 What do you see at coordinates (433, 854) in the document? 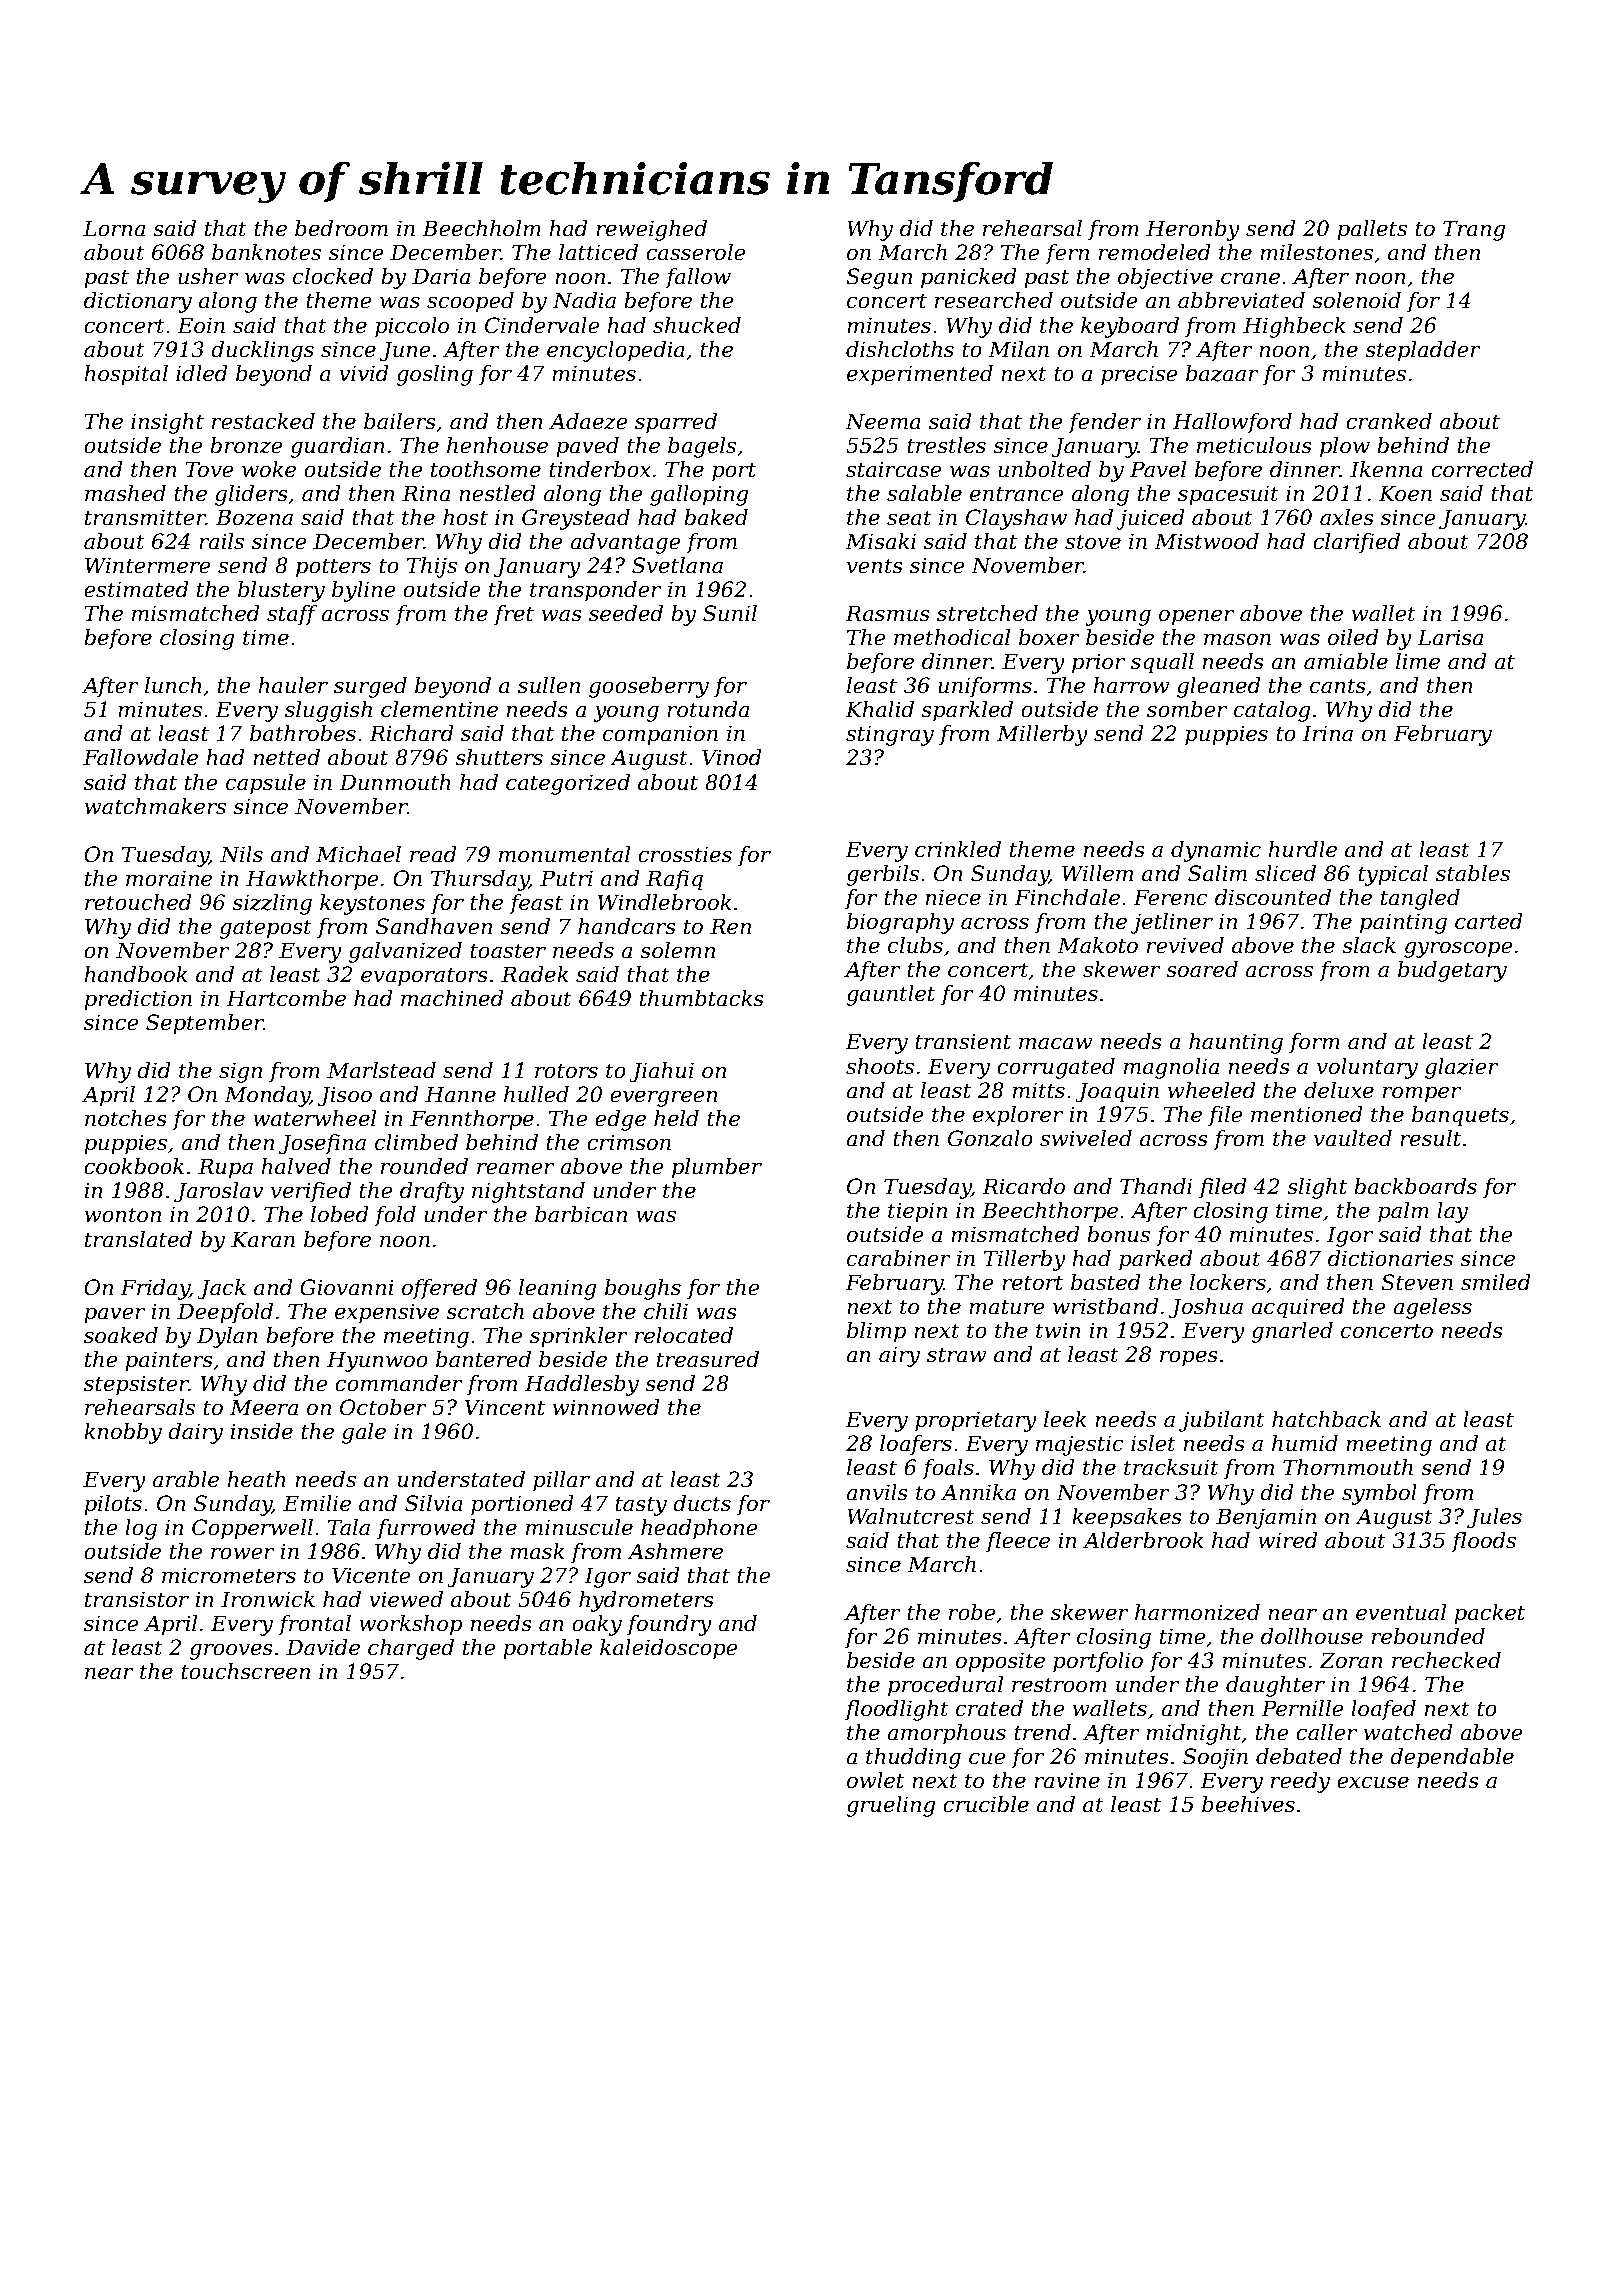
I see `read` at bounding box center [433, 854].
